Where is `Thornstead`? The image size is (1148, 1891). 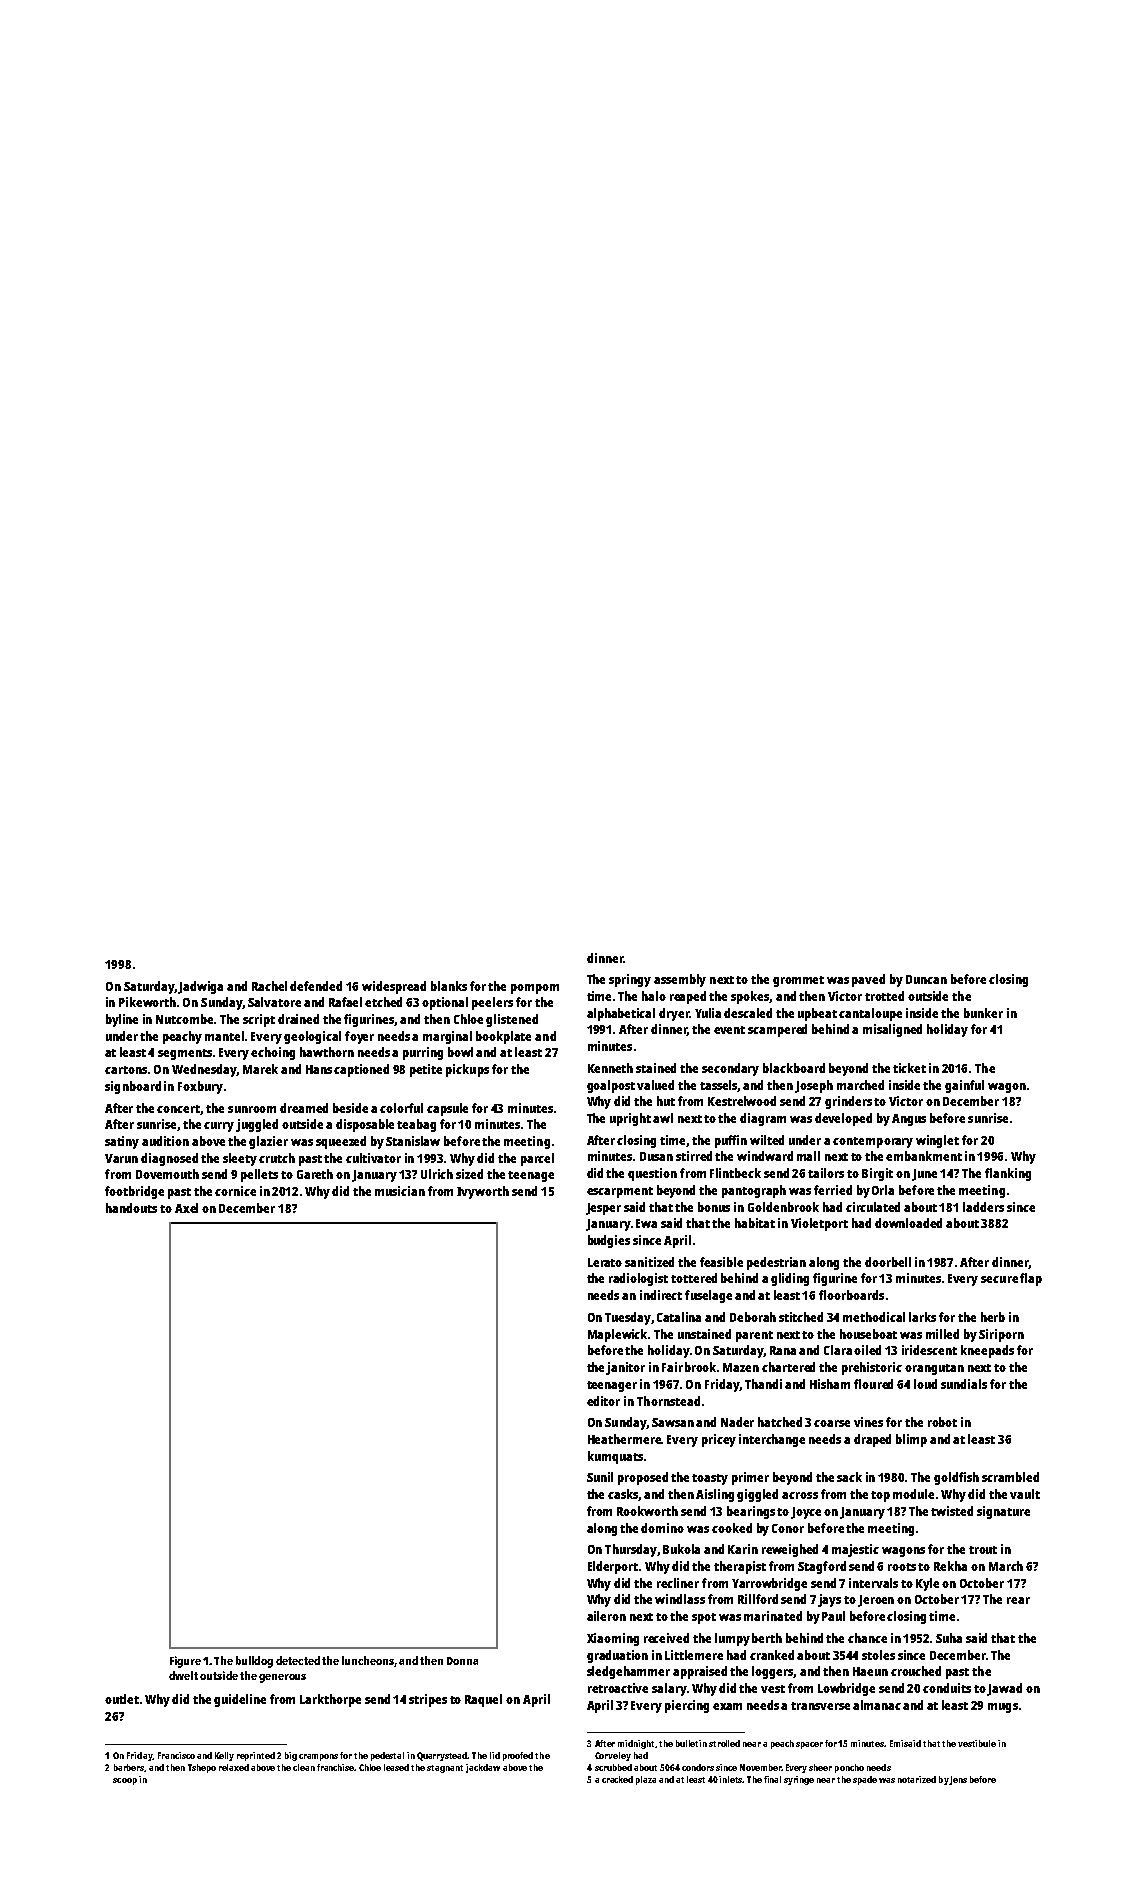
Thornstead is located at coordinates (668, 1401).
